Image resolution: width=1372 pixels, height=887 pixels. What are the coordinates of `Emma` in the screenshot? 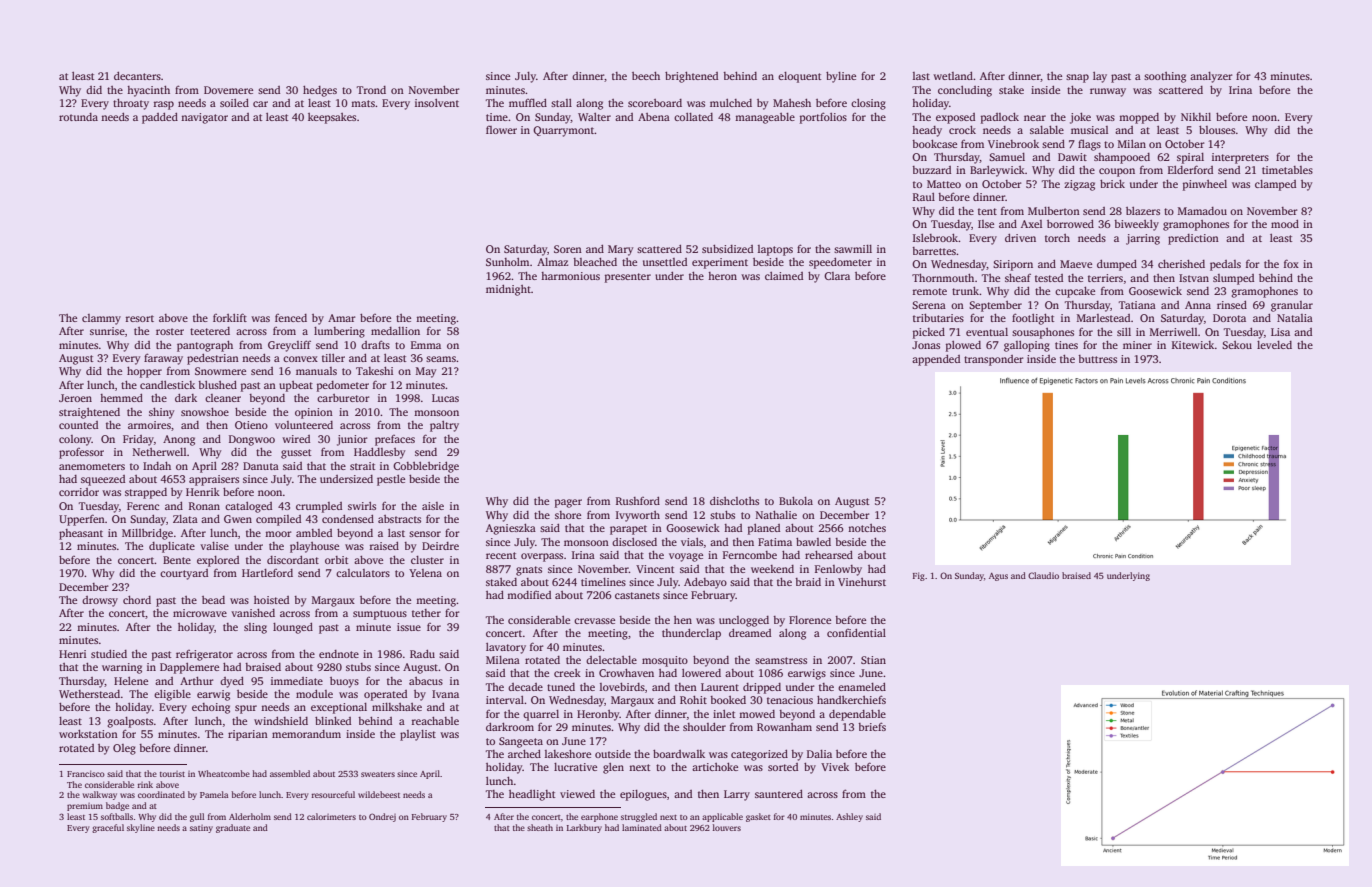 It's located at (426, 345).
